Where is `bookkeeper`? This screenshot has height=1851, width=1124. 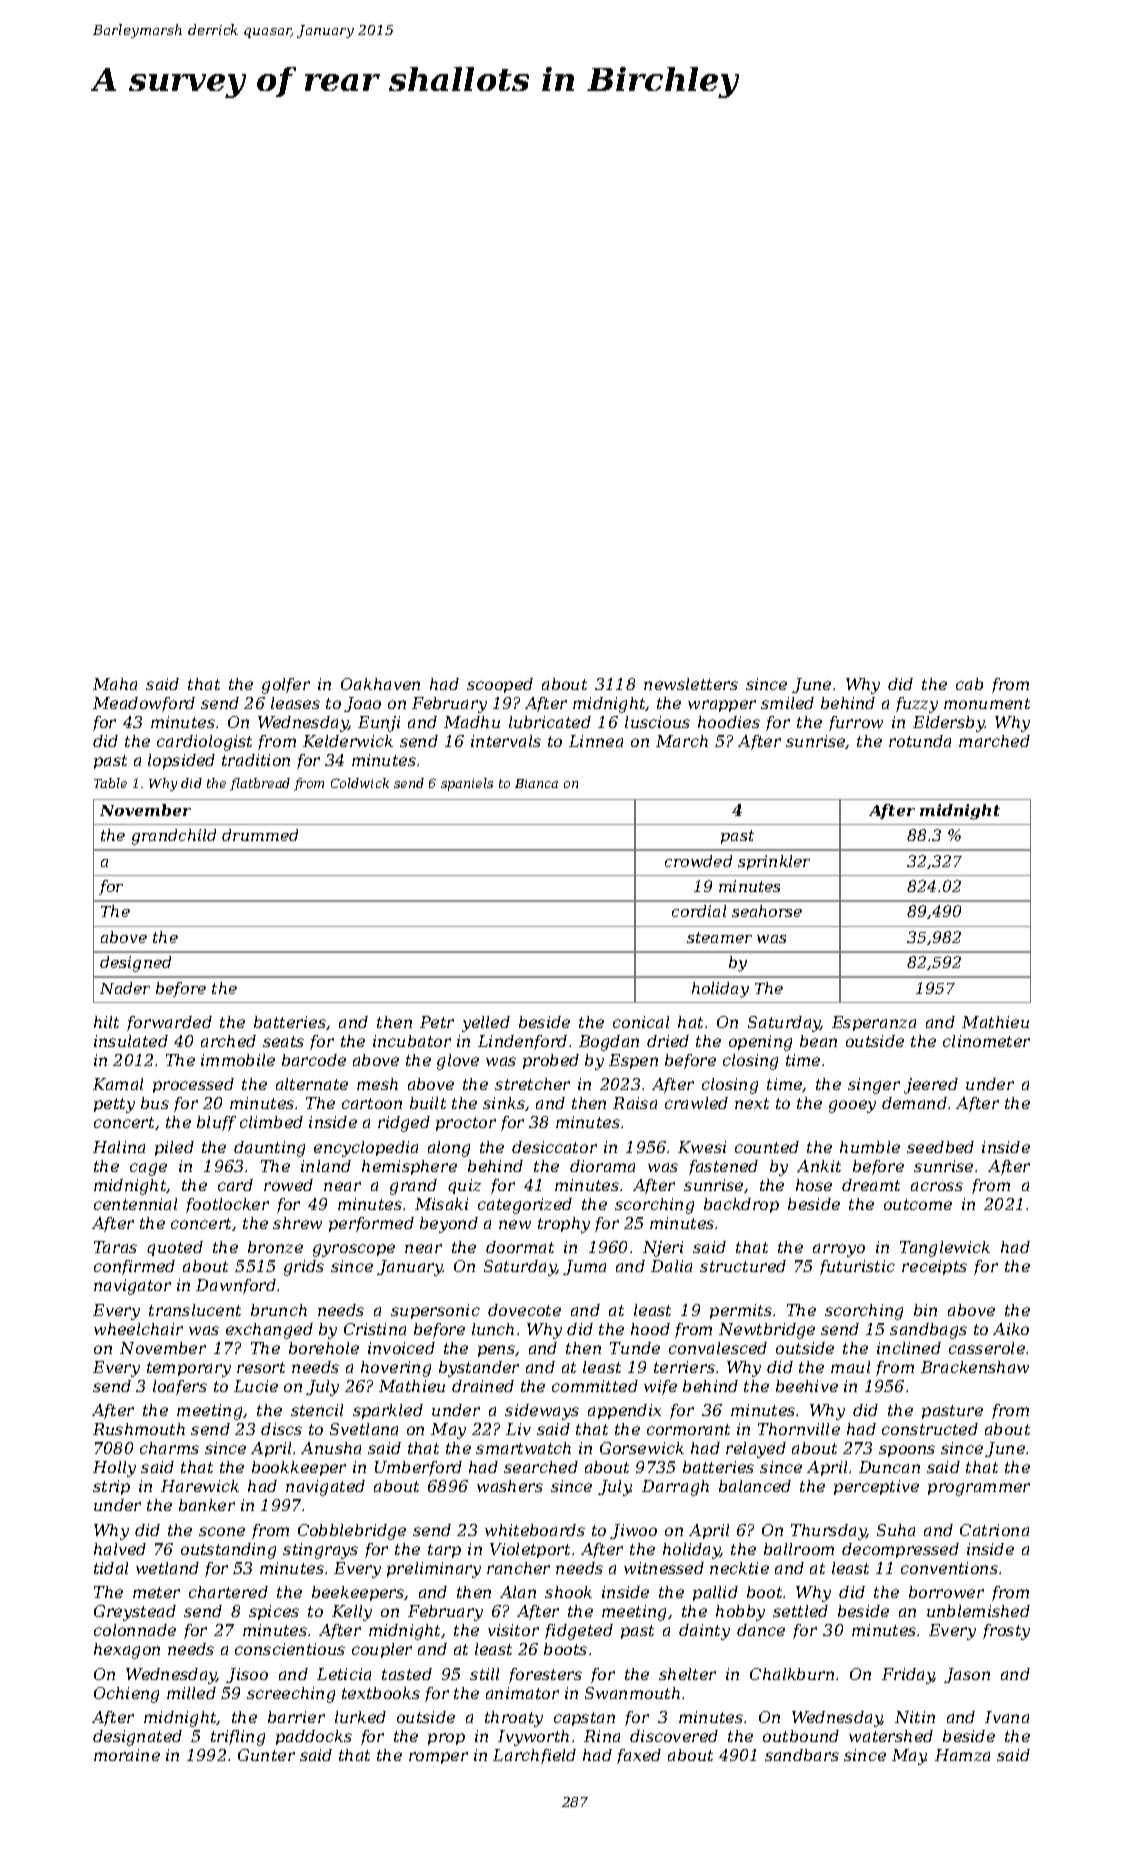 bookkeeper is located at coordinates (299, 1468).
